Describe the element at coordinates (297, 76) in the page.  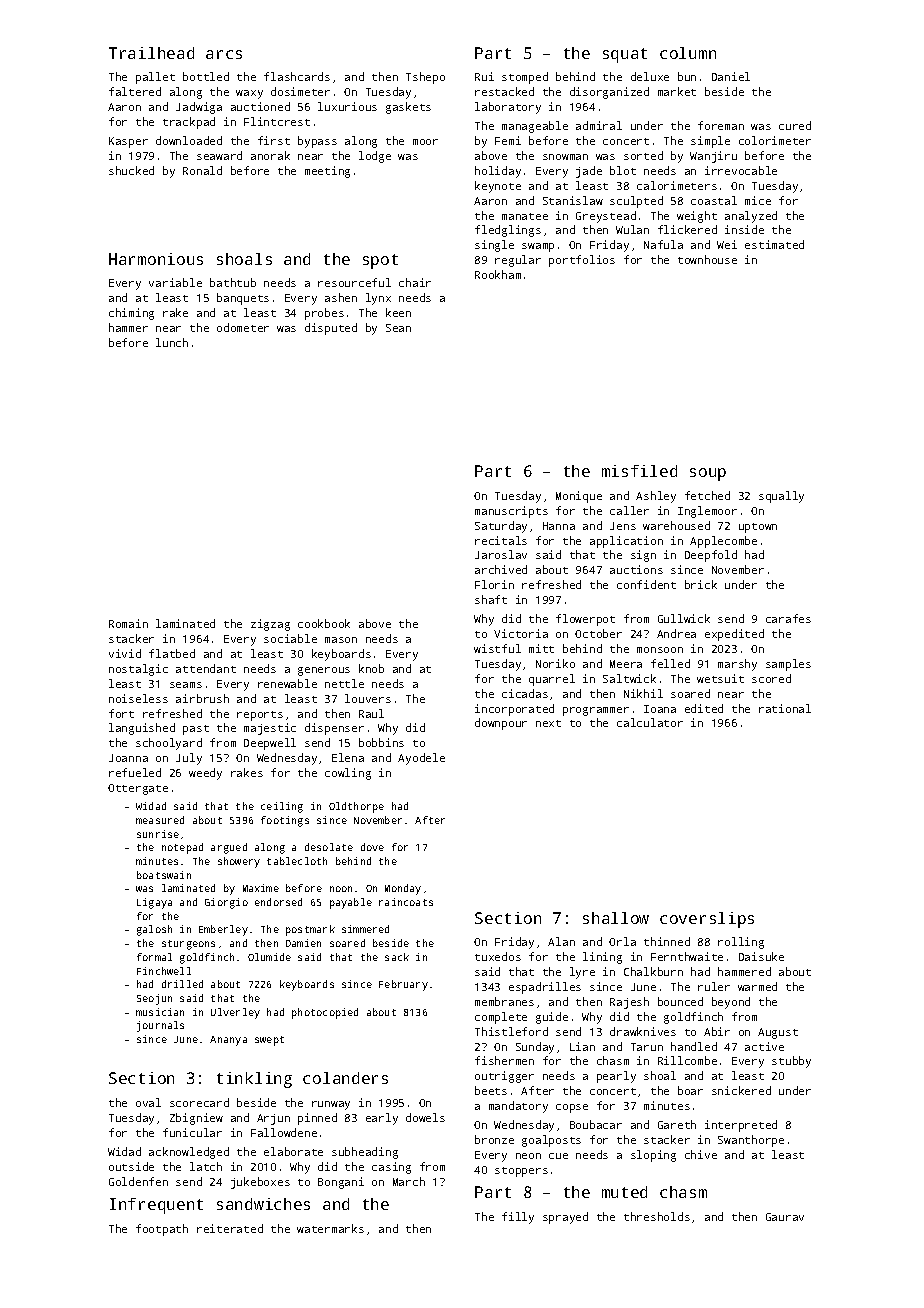
I see `flashcards` at that location.
